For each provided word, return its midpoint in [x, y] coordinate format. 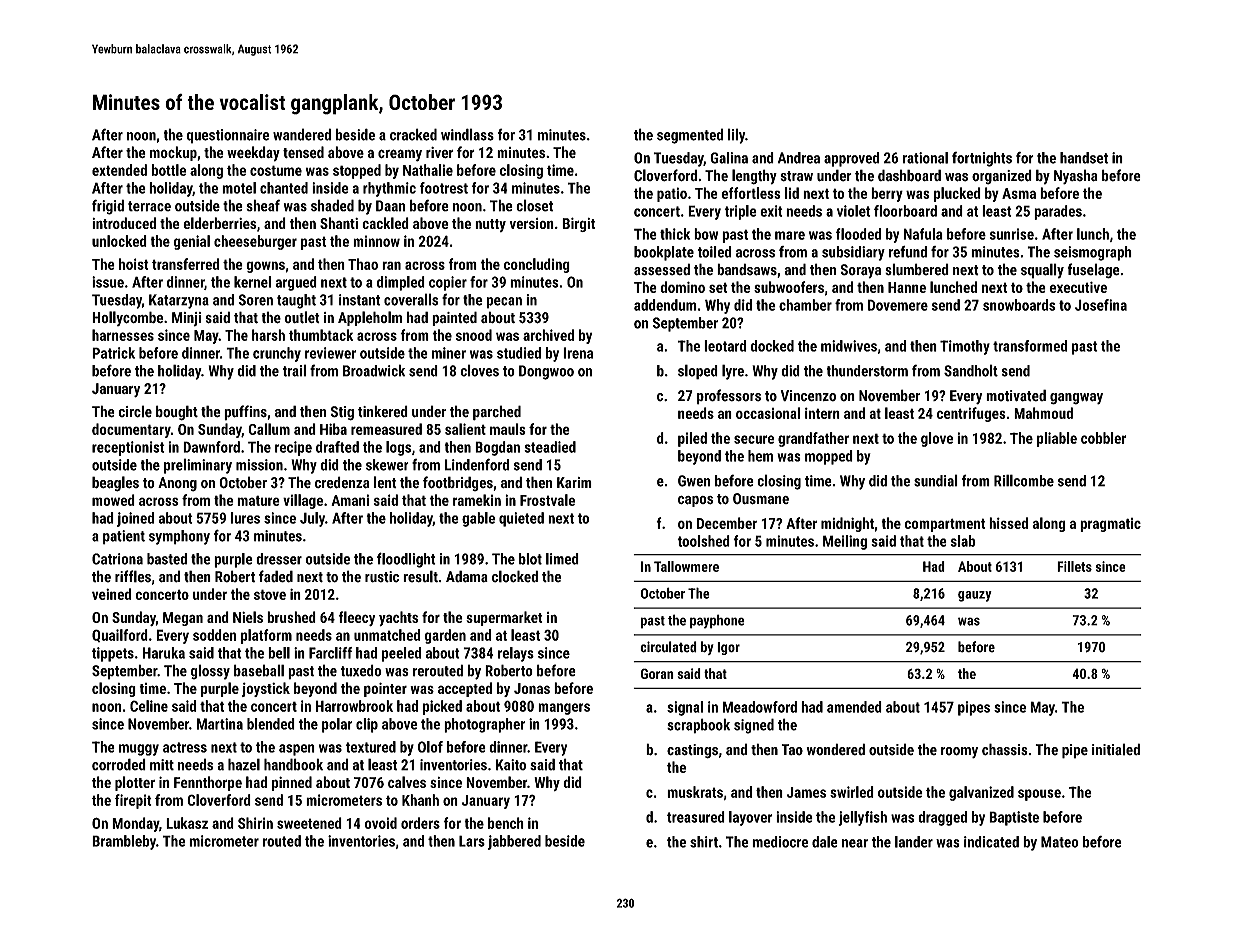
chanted [284, 188]
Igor [728, 648]
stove [270, 594]
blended [271, 724]
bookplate [664, 253]
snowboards [1019, 305]
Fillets [1074, 566]
